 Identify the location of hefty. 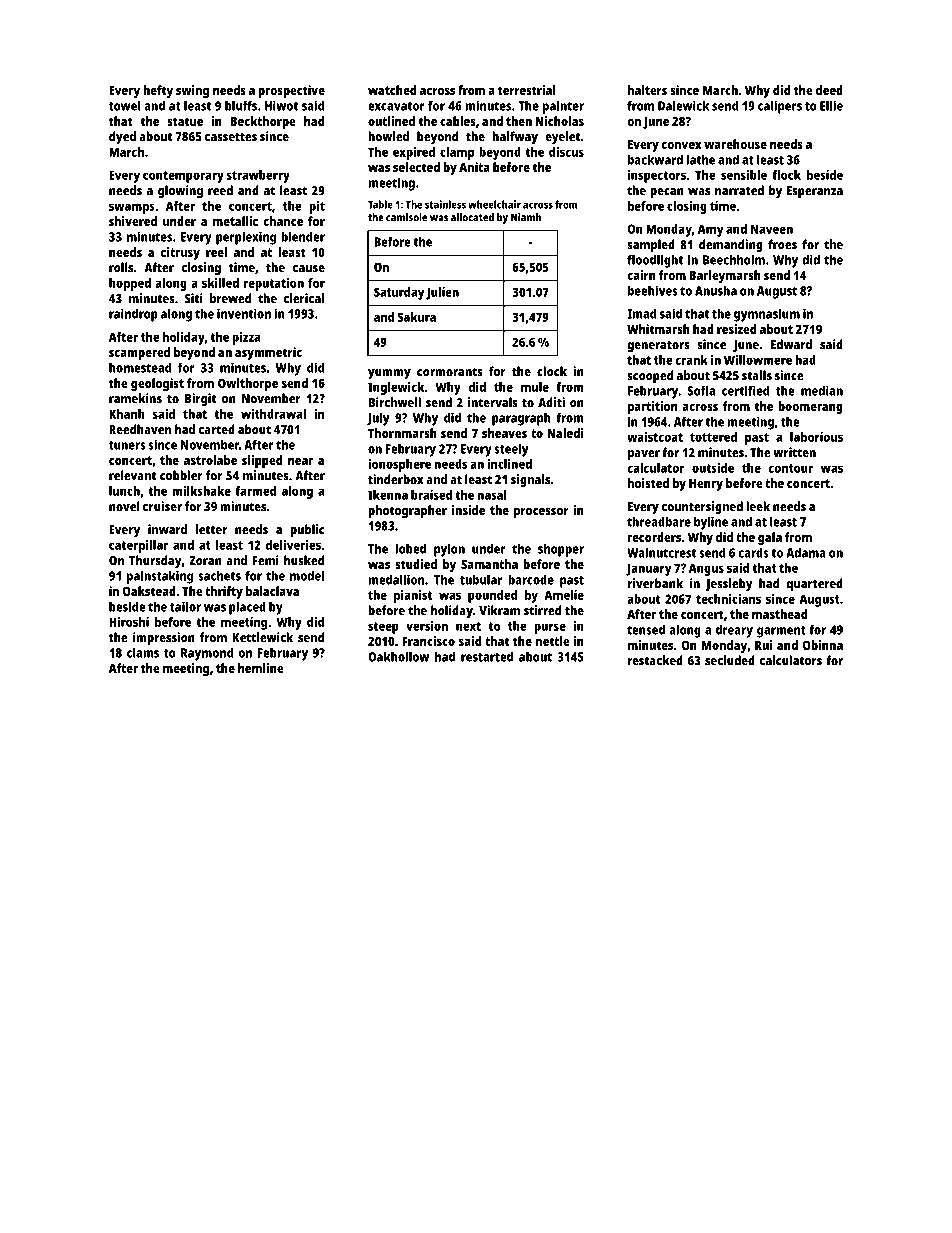
(158, 91).
